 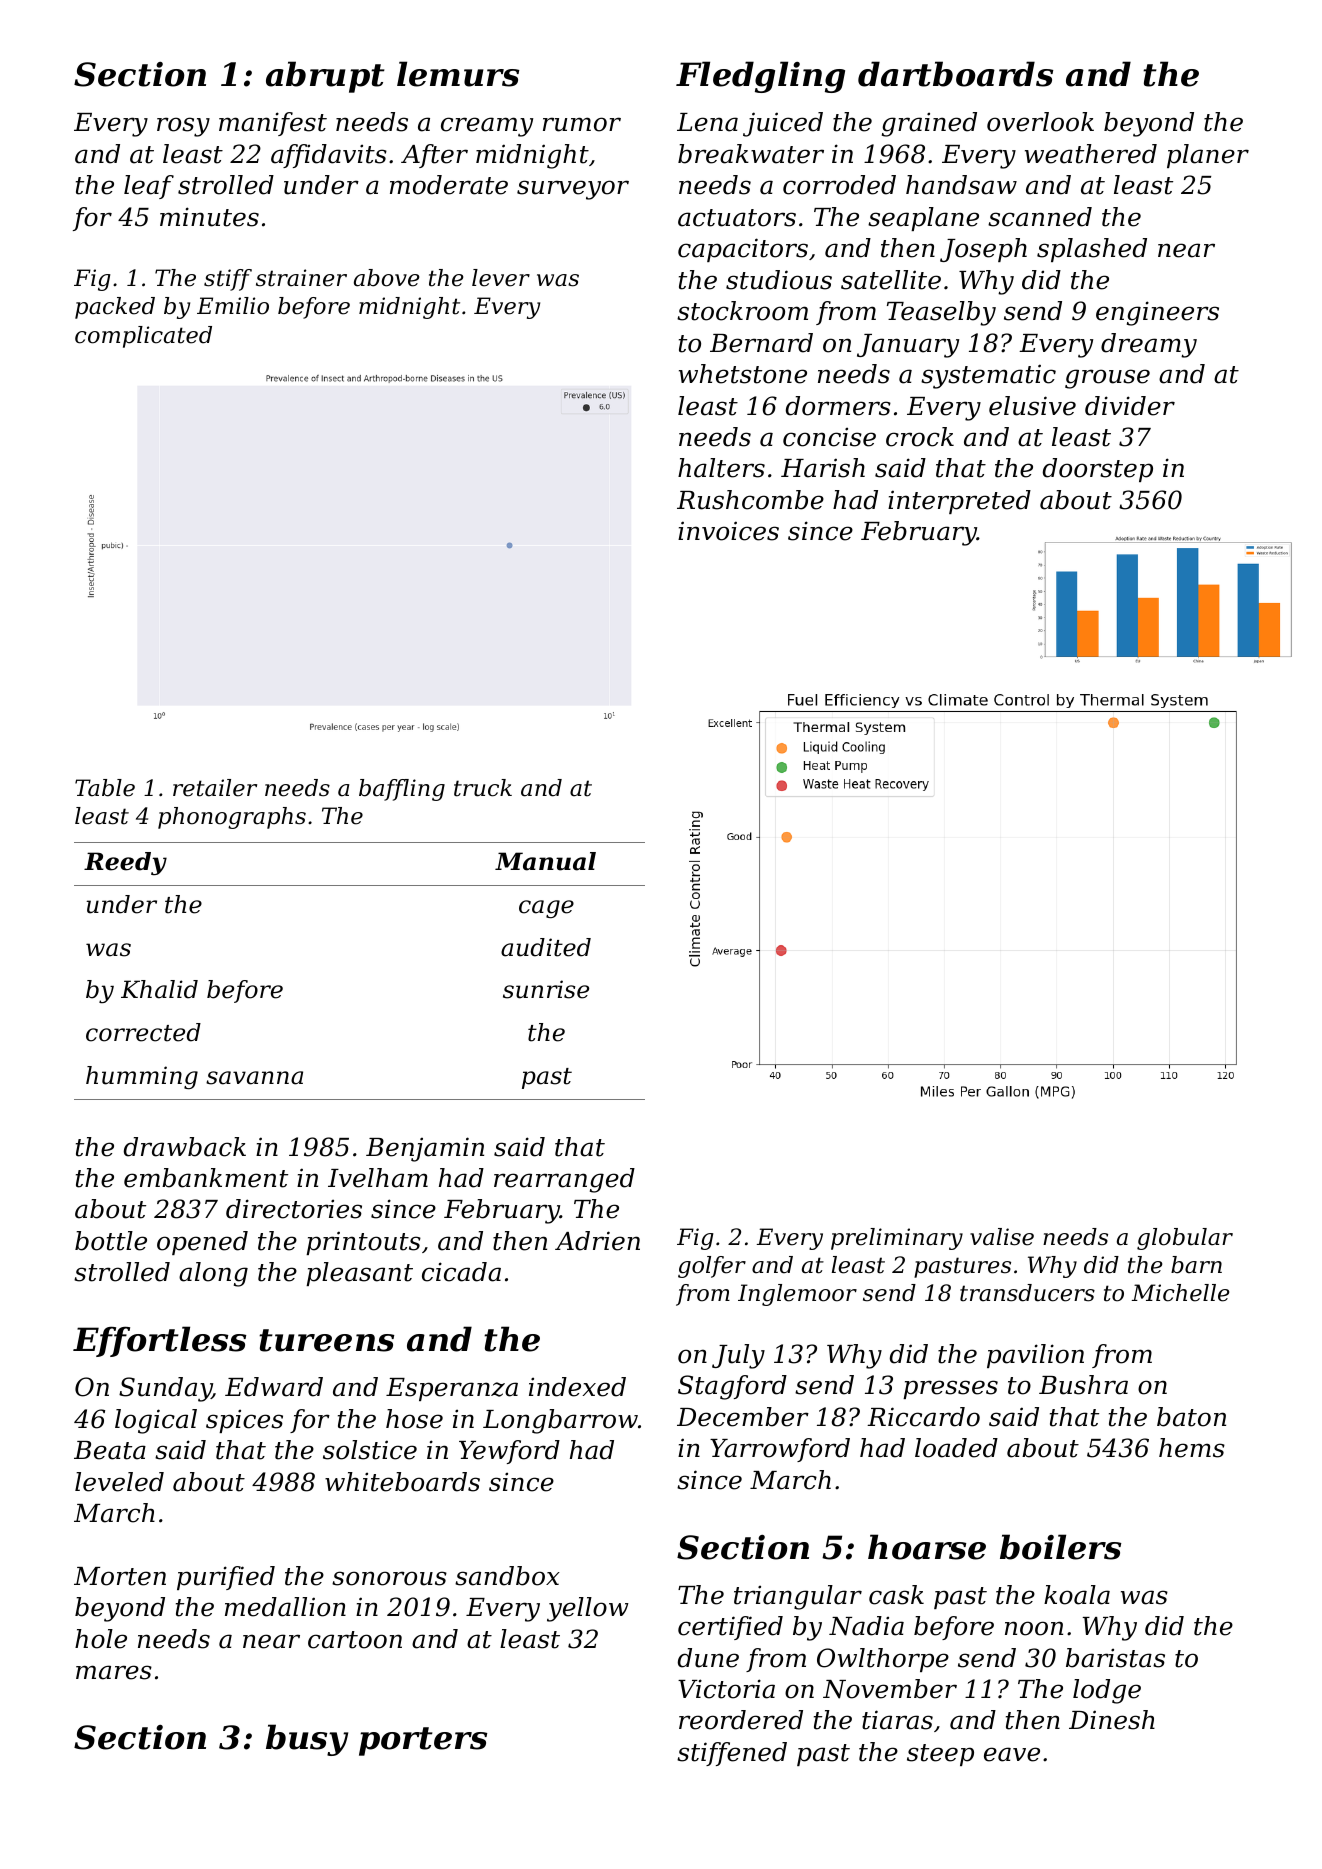 I want to click on above, so click(x=386, y=278).
